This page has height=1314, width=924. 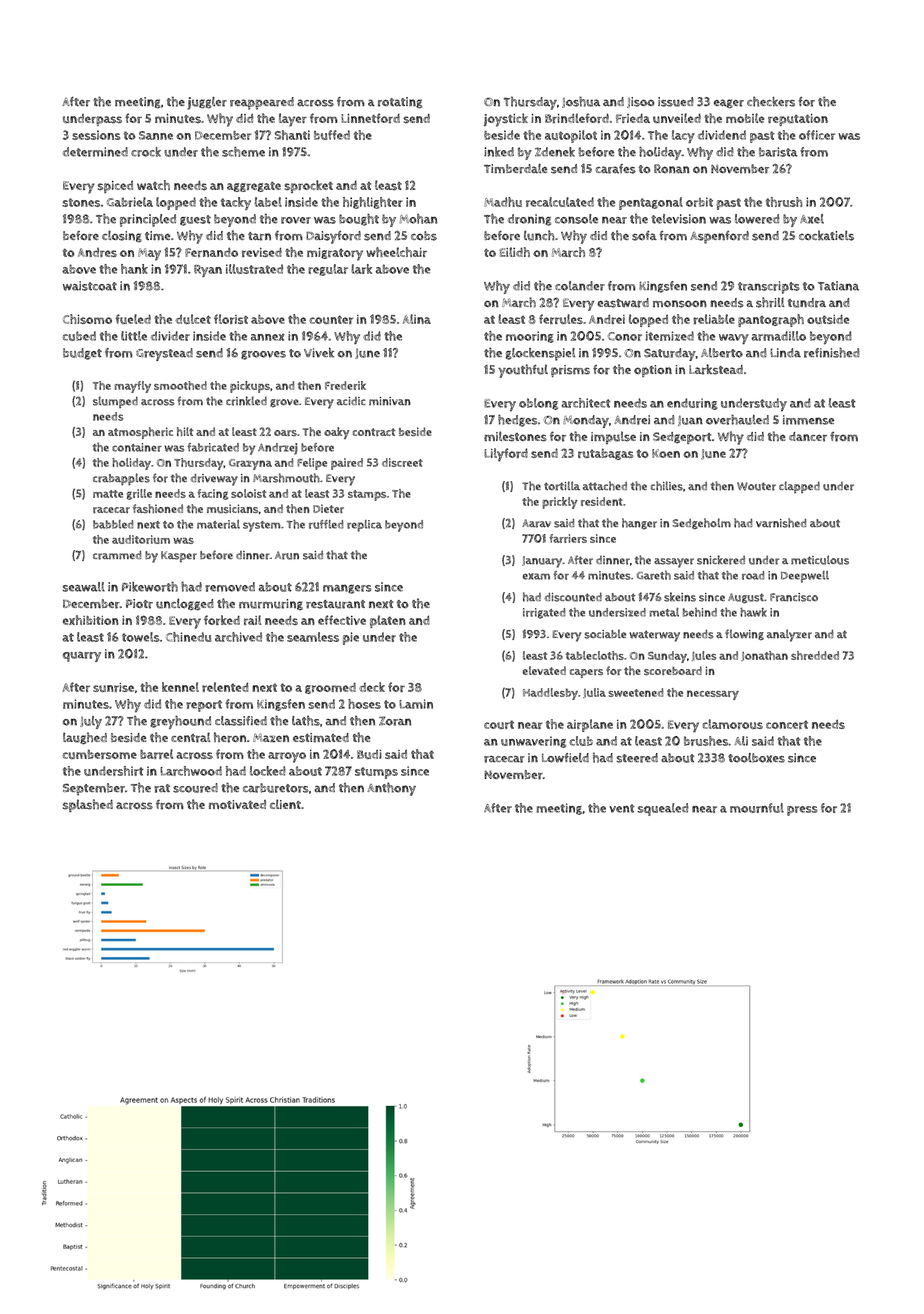 What do you see at coordinates (560, 503) in the page?
I see `prickly` at bounding box center [560, 503].
